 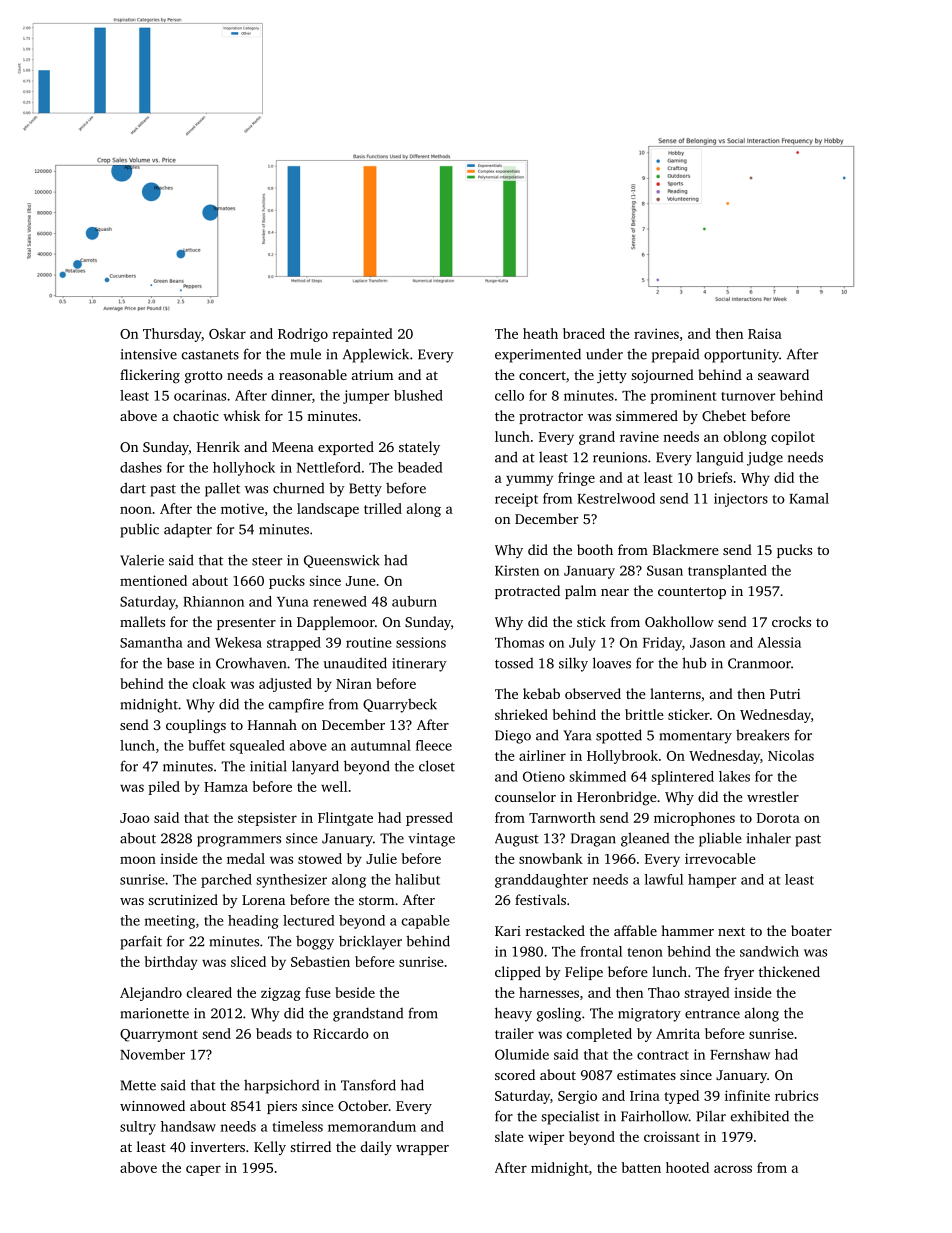 What do you see at coordinates (741, 500) in the screenshot?
I see `injectors` at bounding box center [741, 500].
